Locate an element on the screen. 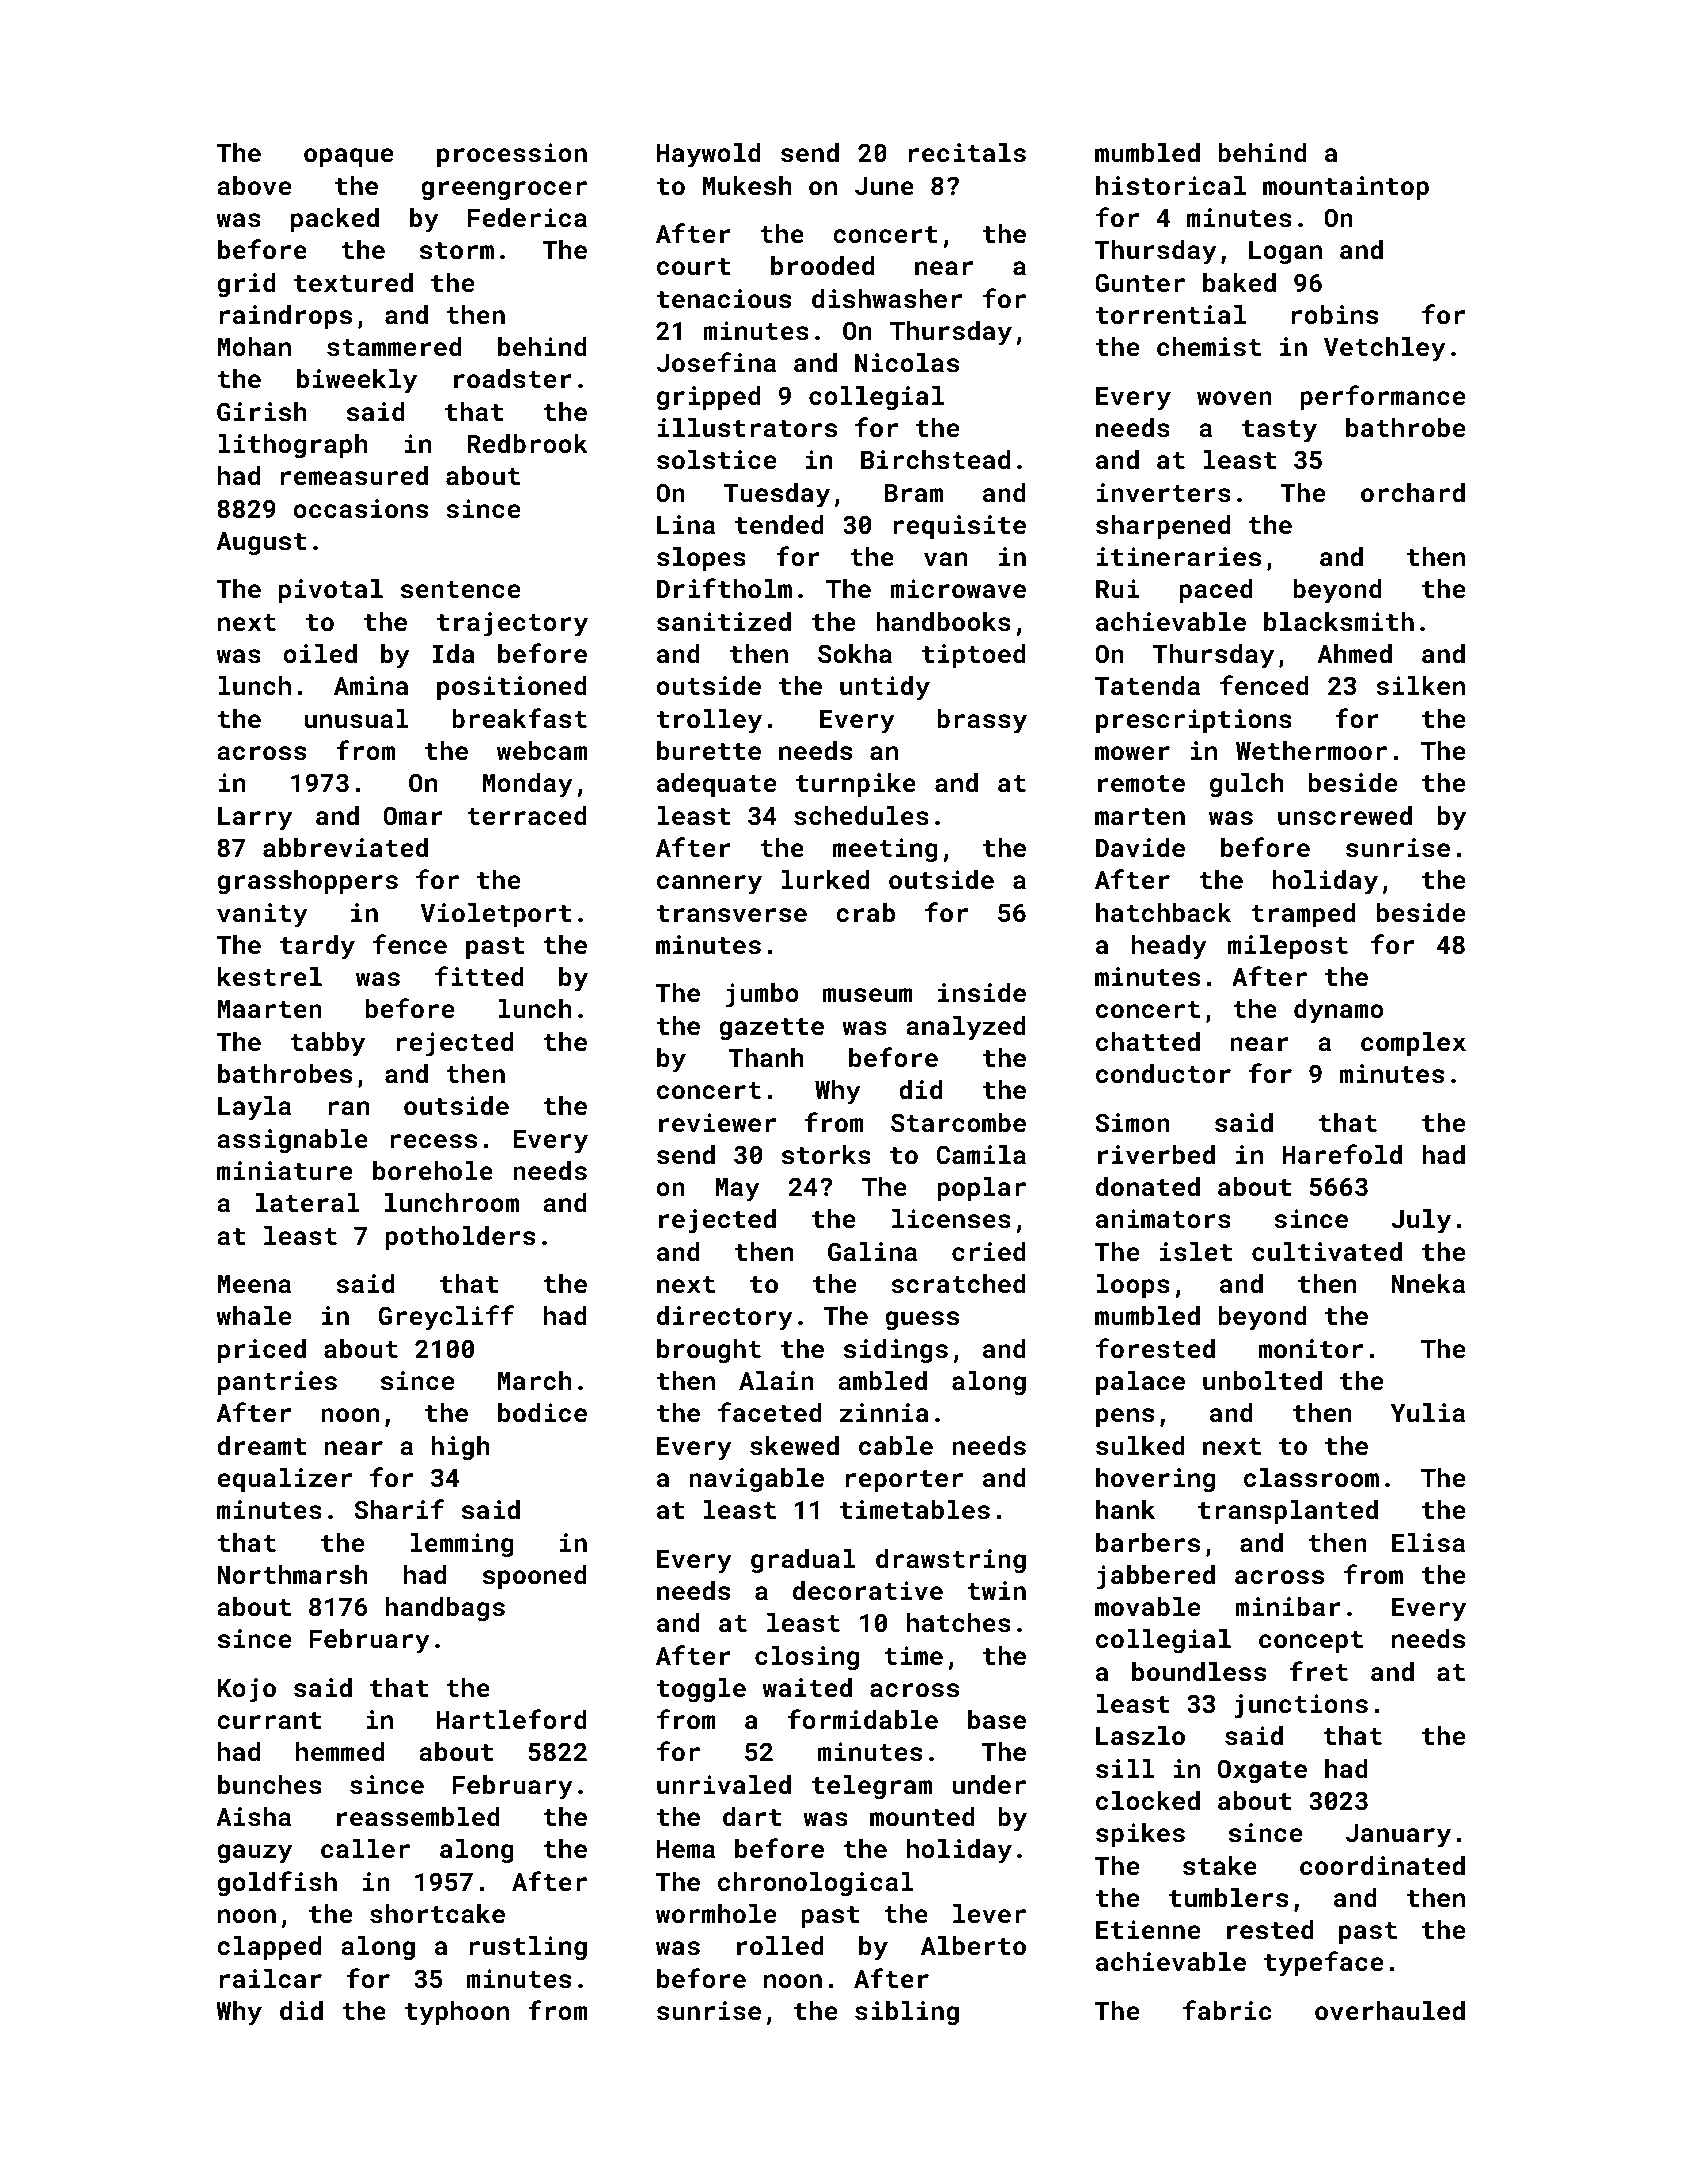  adequate is located at coordinates (716, 785).
